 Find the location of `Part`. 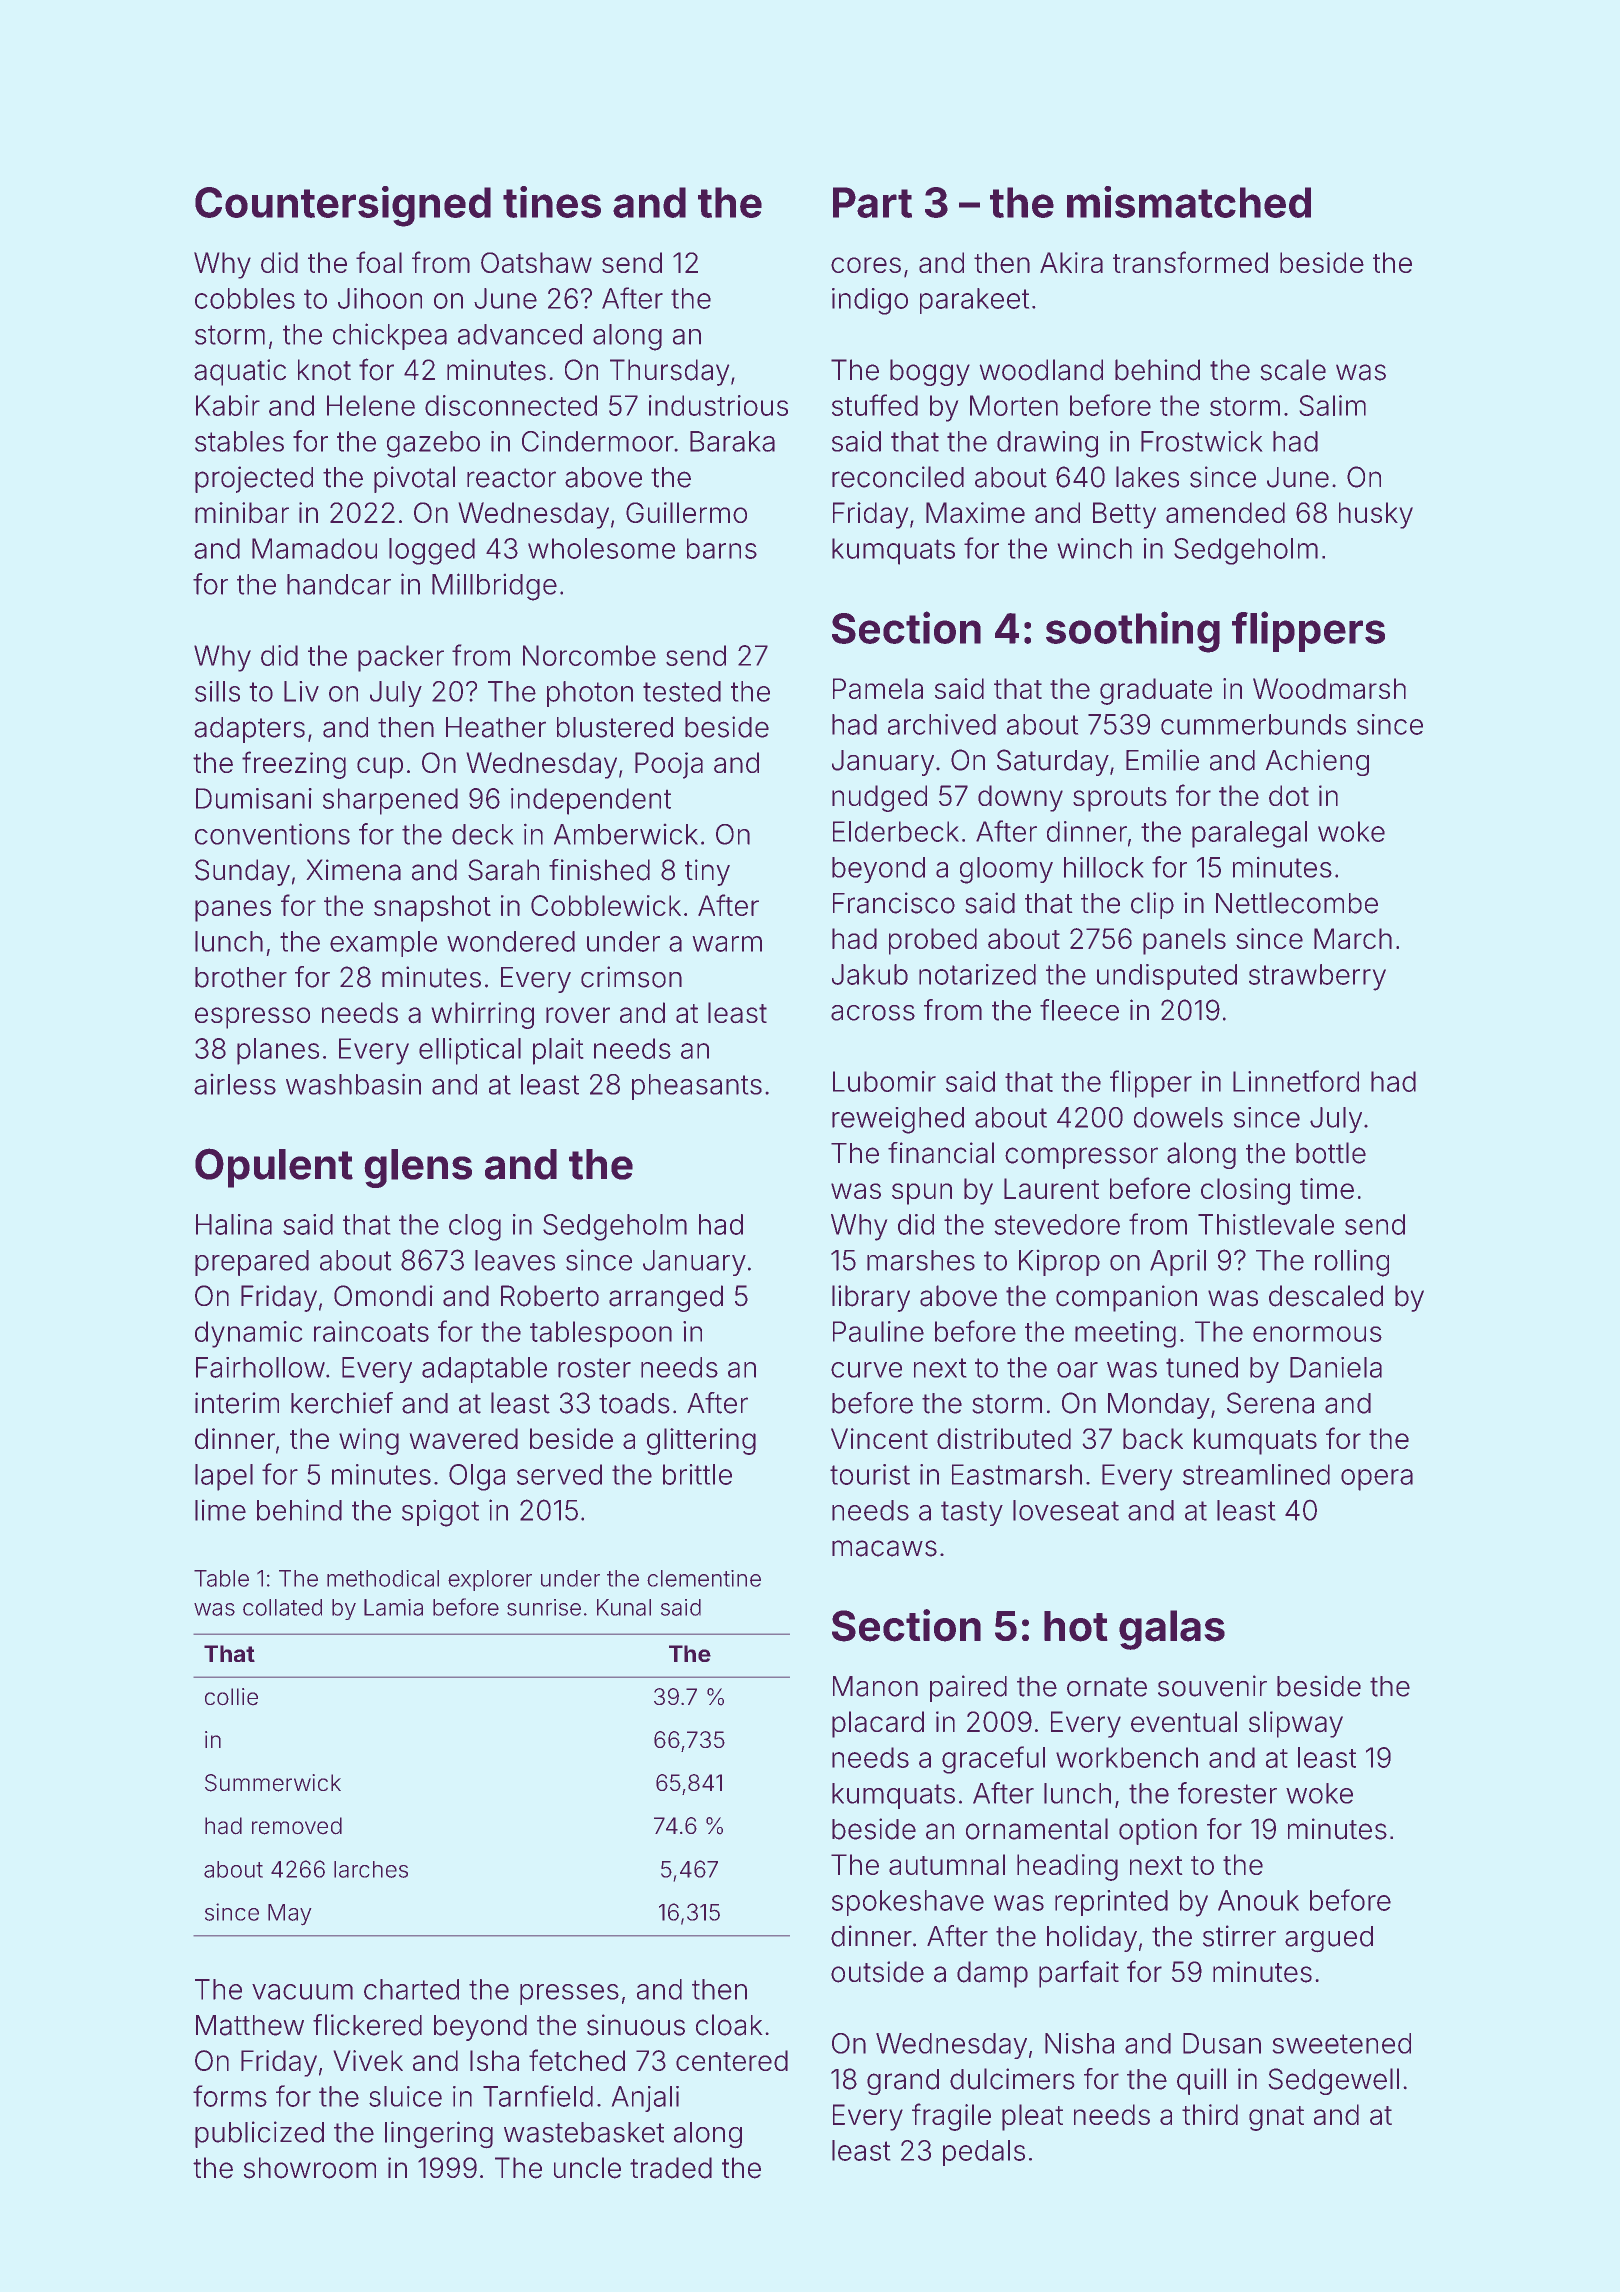

Part is located at coordinates (872, 202).
